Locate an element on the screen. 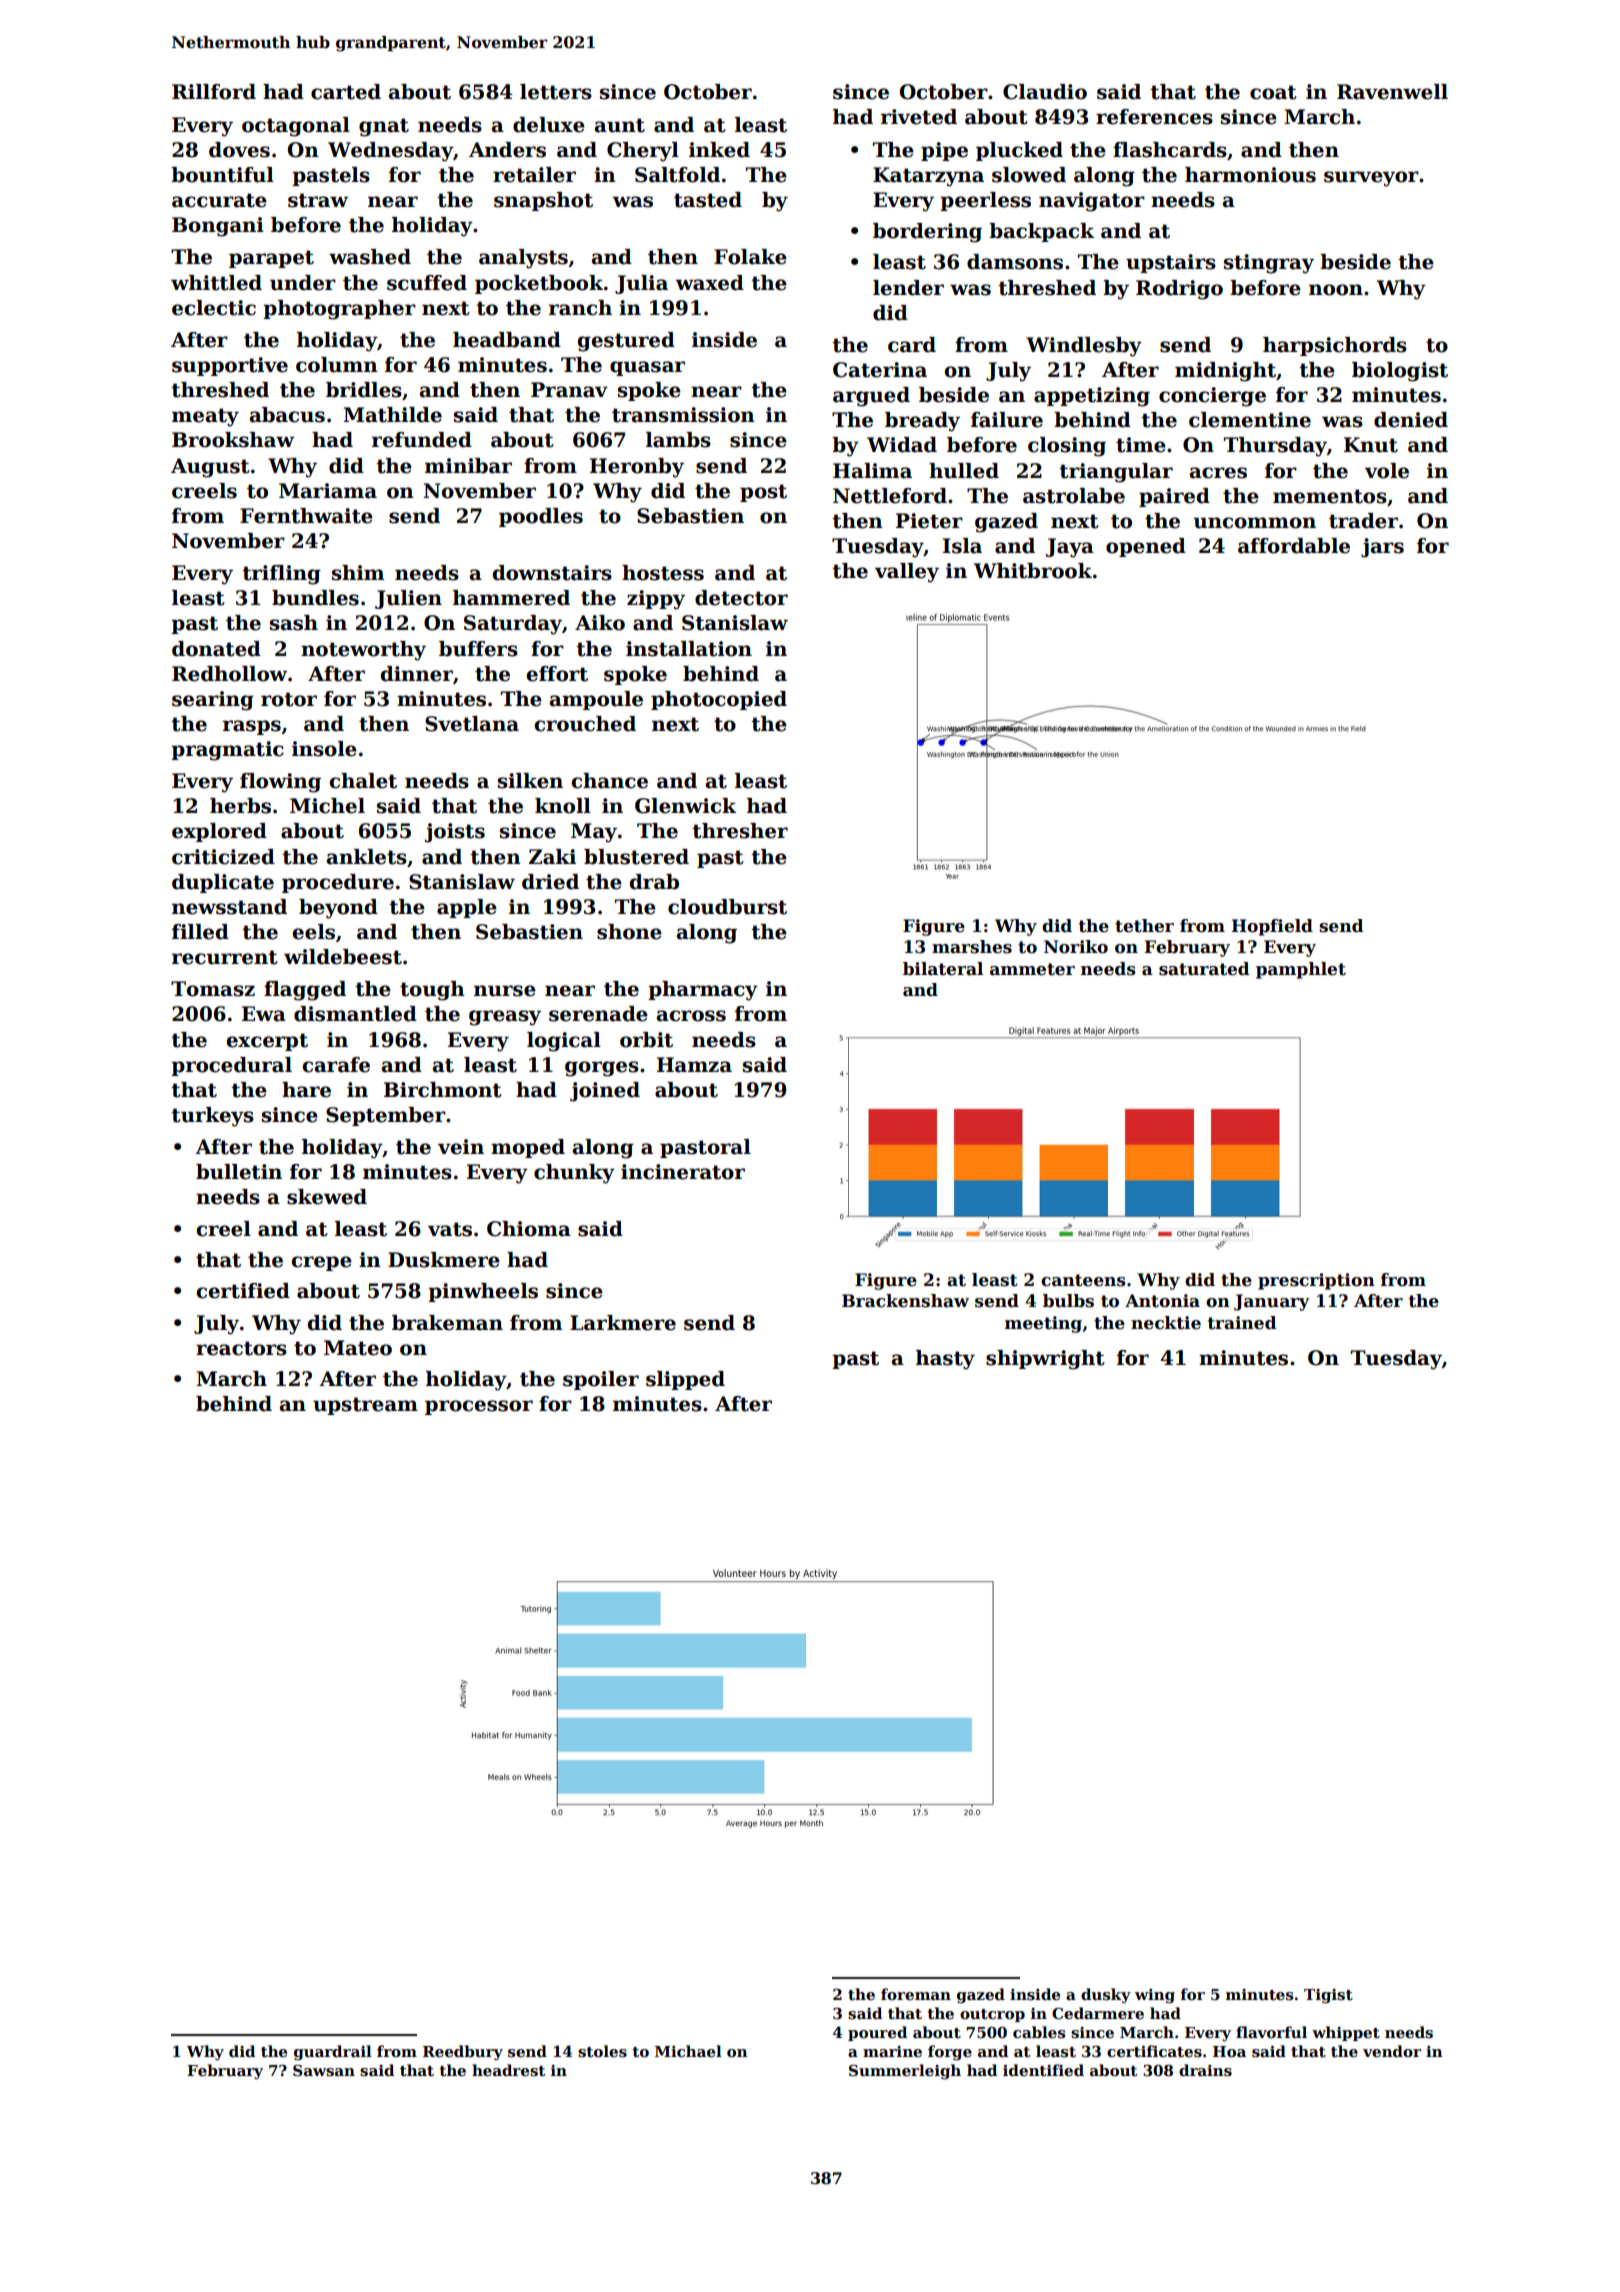 This screenshot has width=1620, height=2292. trained is located at coordinates (1241, 1323).
